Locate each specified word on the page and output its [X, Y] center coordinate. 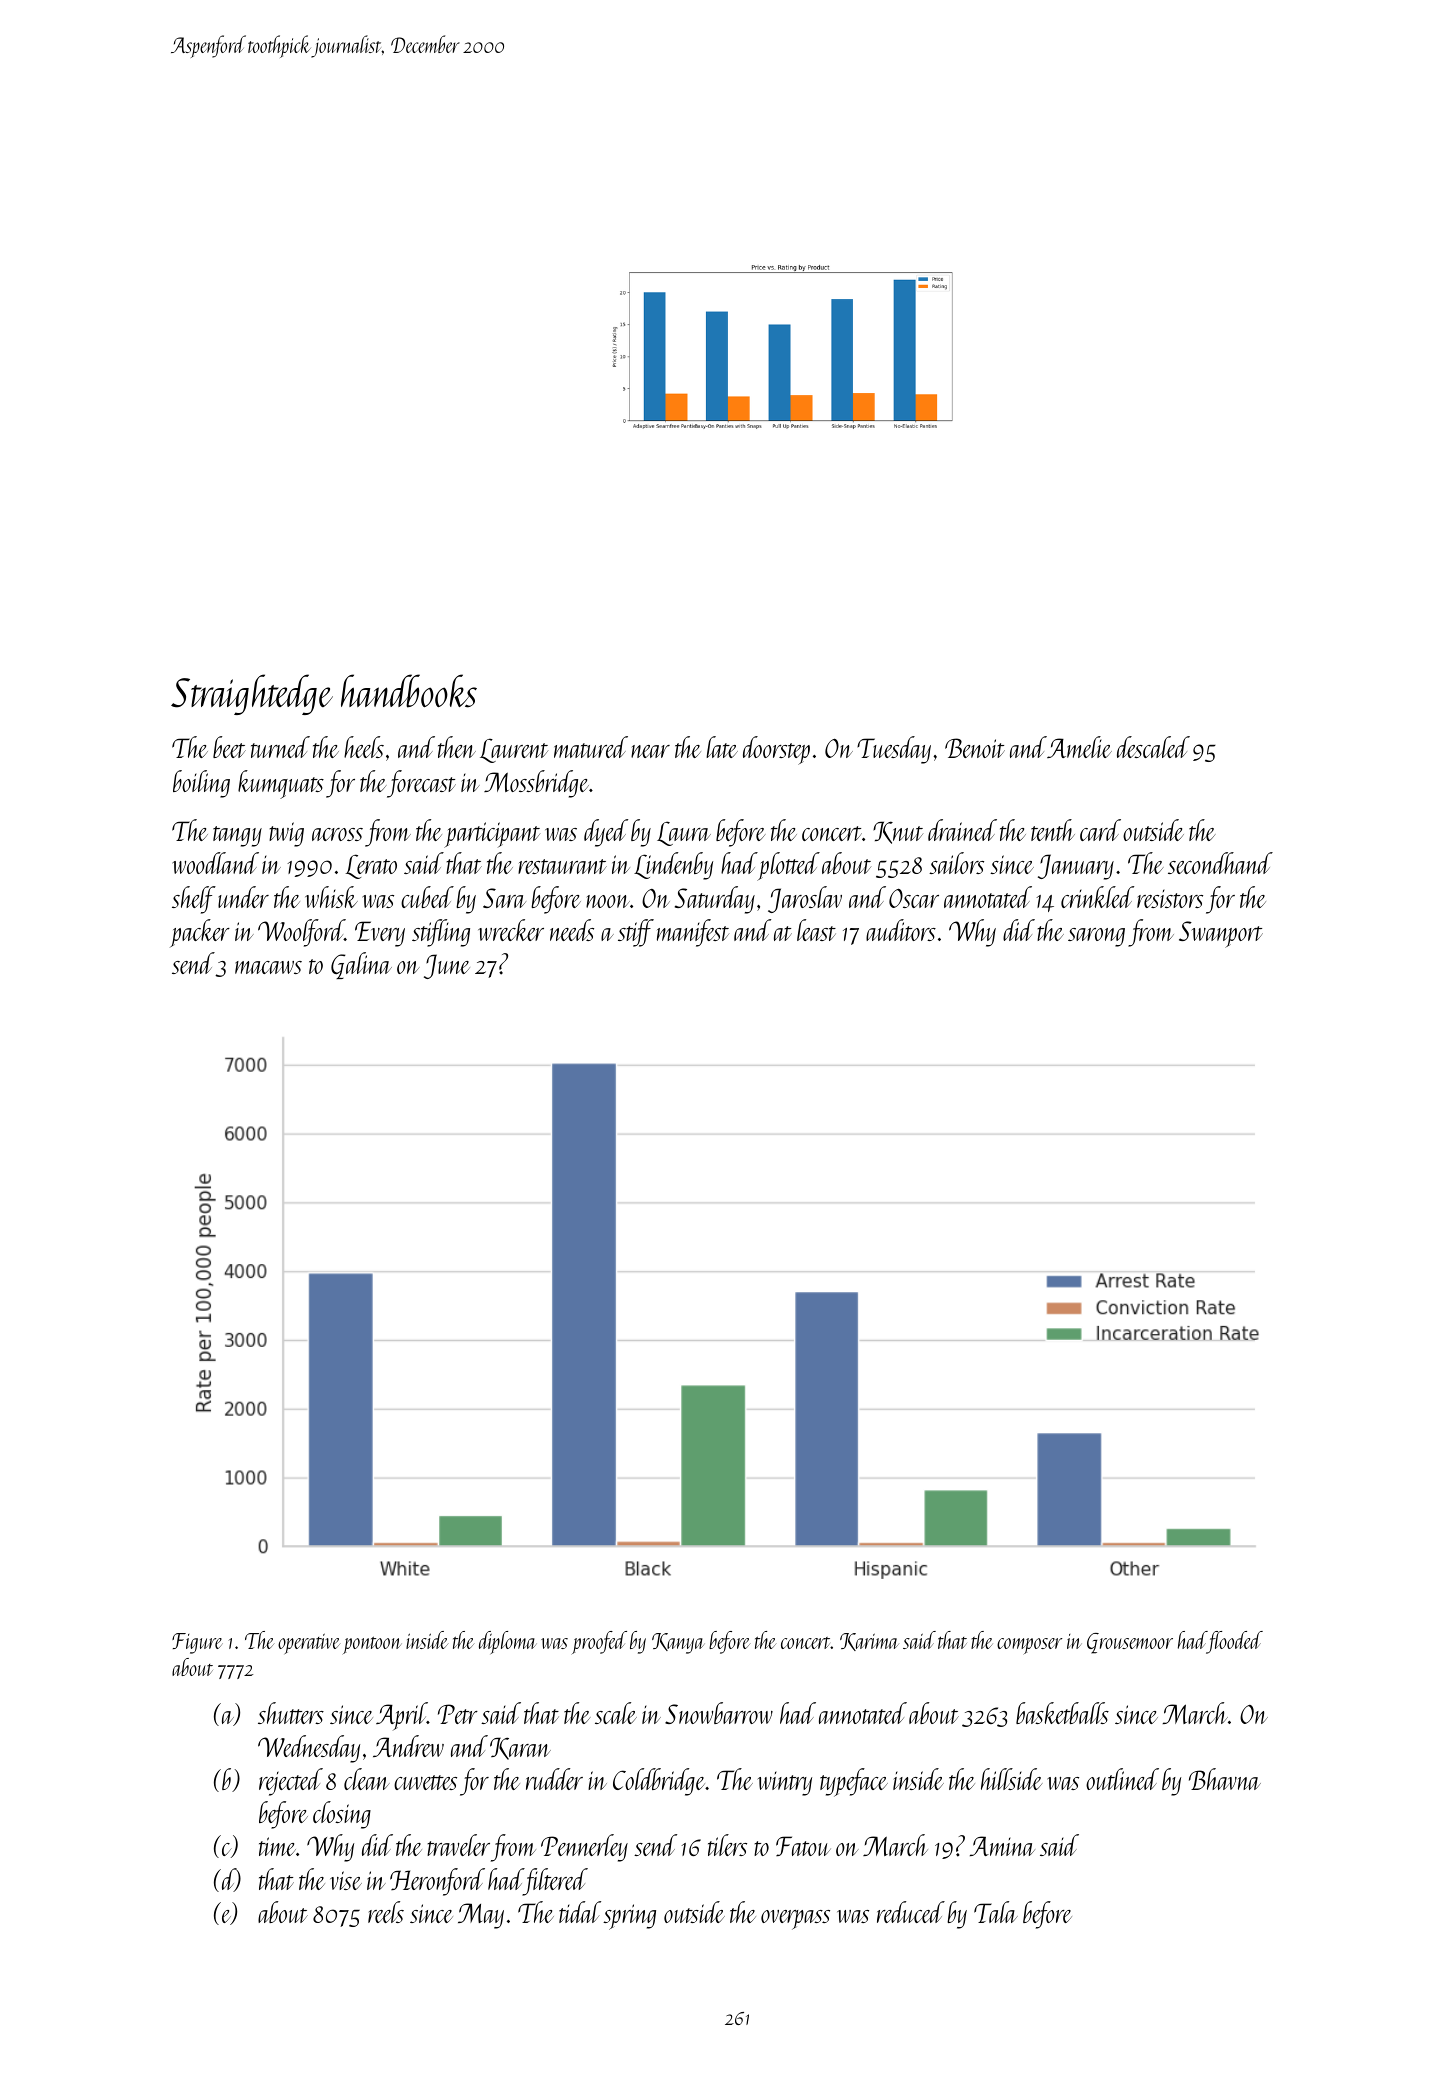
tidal [580, 1912]
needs [572, 930]
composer [1029, 1646]
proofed [599, 1642]
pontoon [372, 1645]
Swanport [1221, 934]
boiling [201, 784]
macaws [268, 967]
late [722, 747]
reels [386, 1912]
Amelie [1079, 747]
